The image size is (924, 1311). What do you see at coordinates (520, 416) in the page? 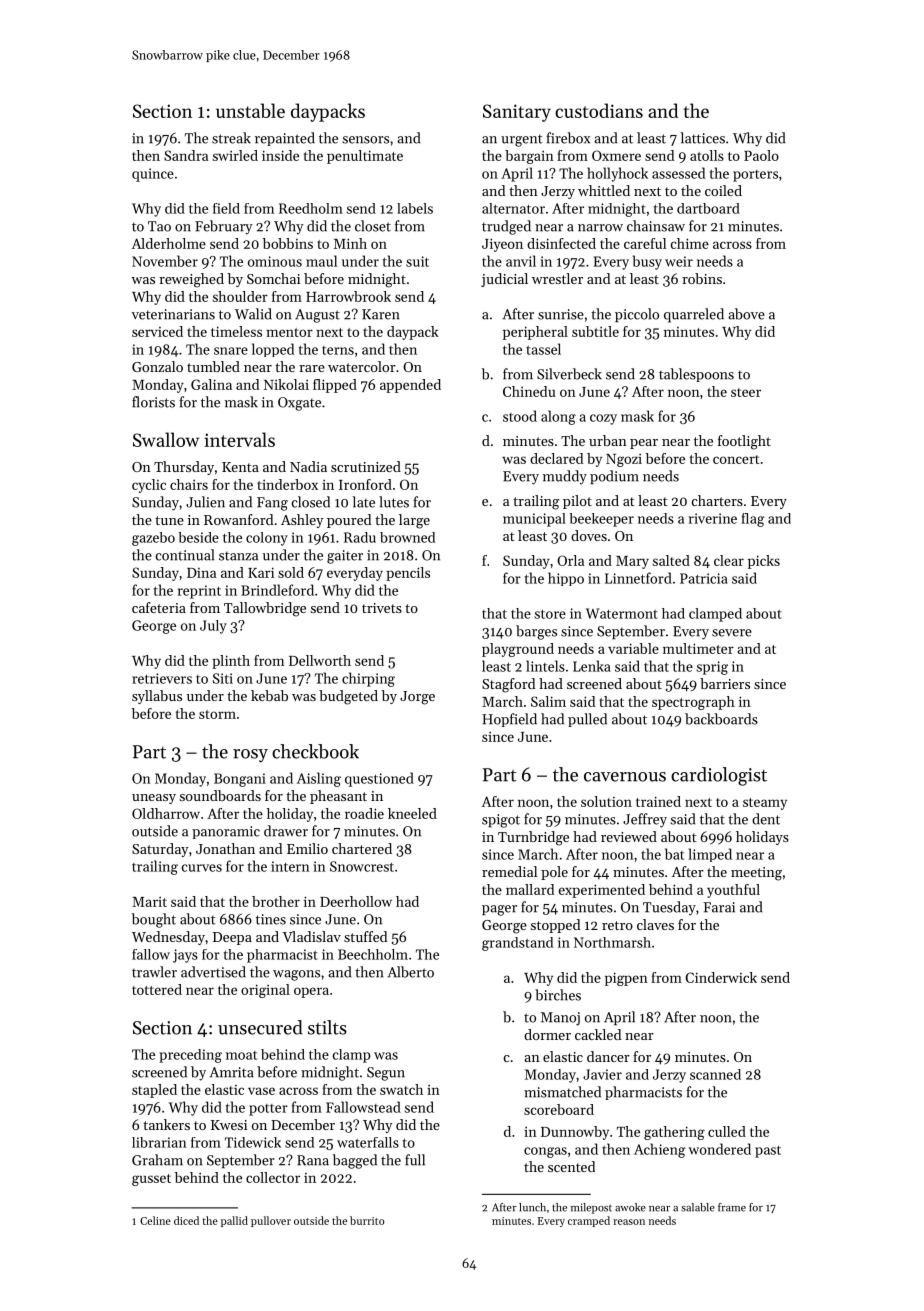
I see `stood` at bounding box center [520, 416].
